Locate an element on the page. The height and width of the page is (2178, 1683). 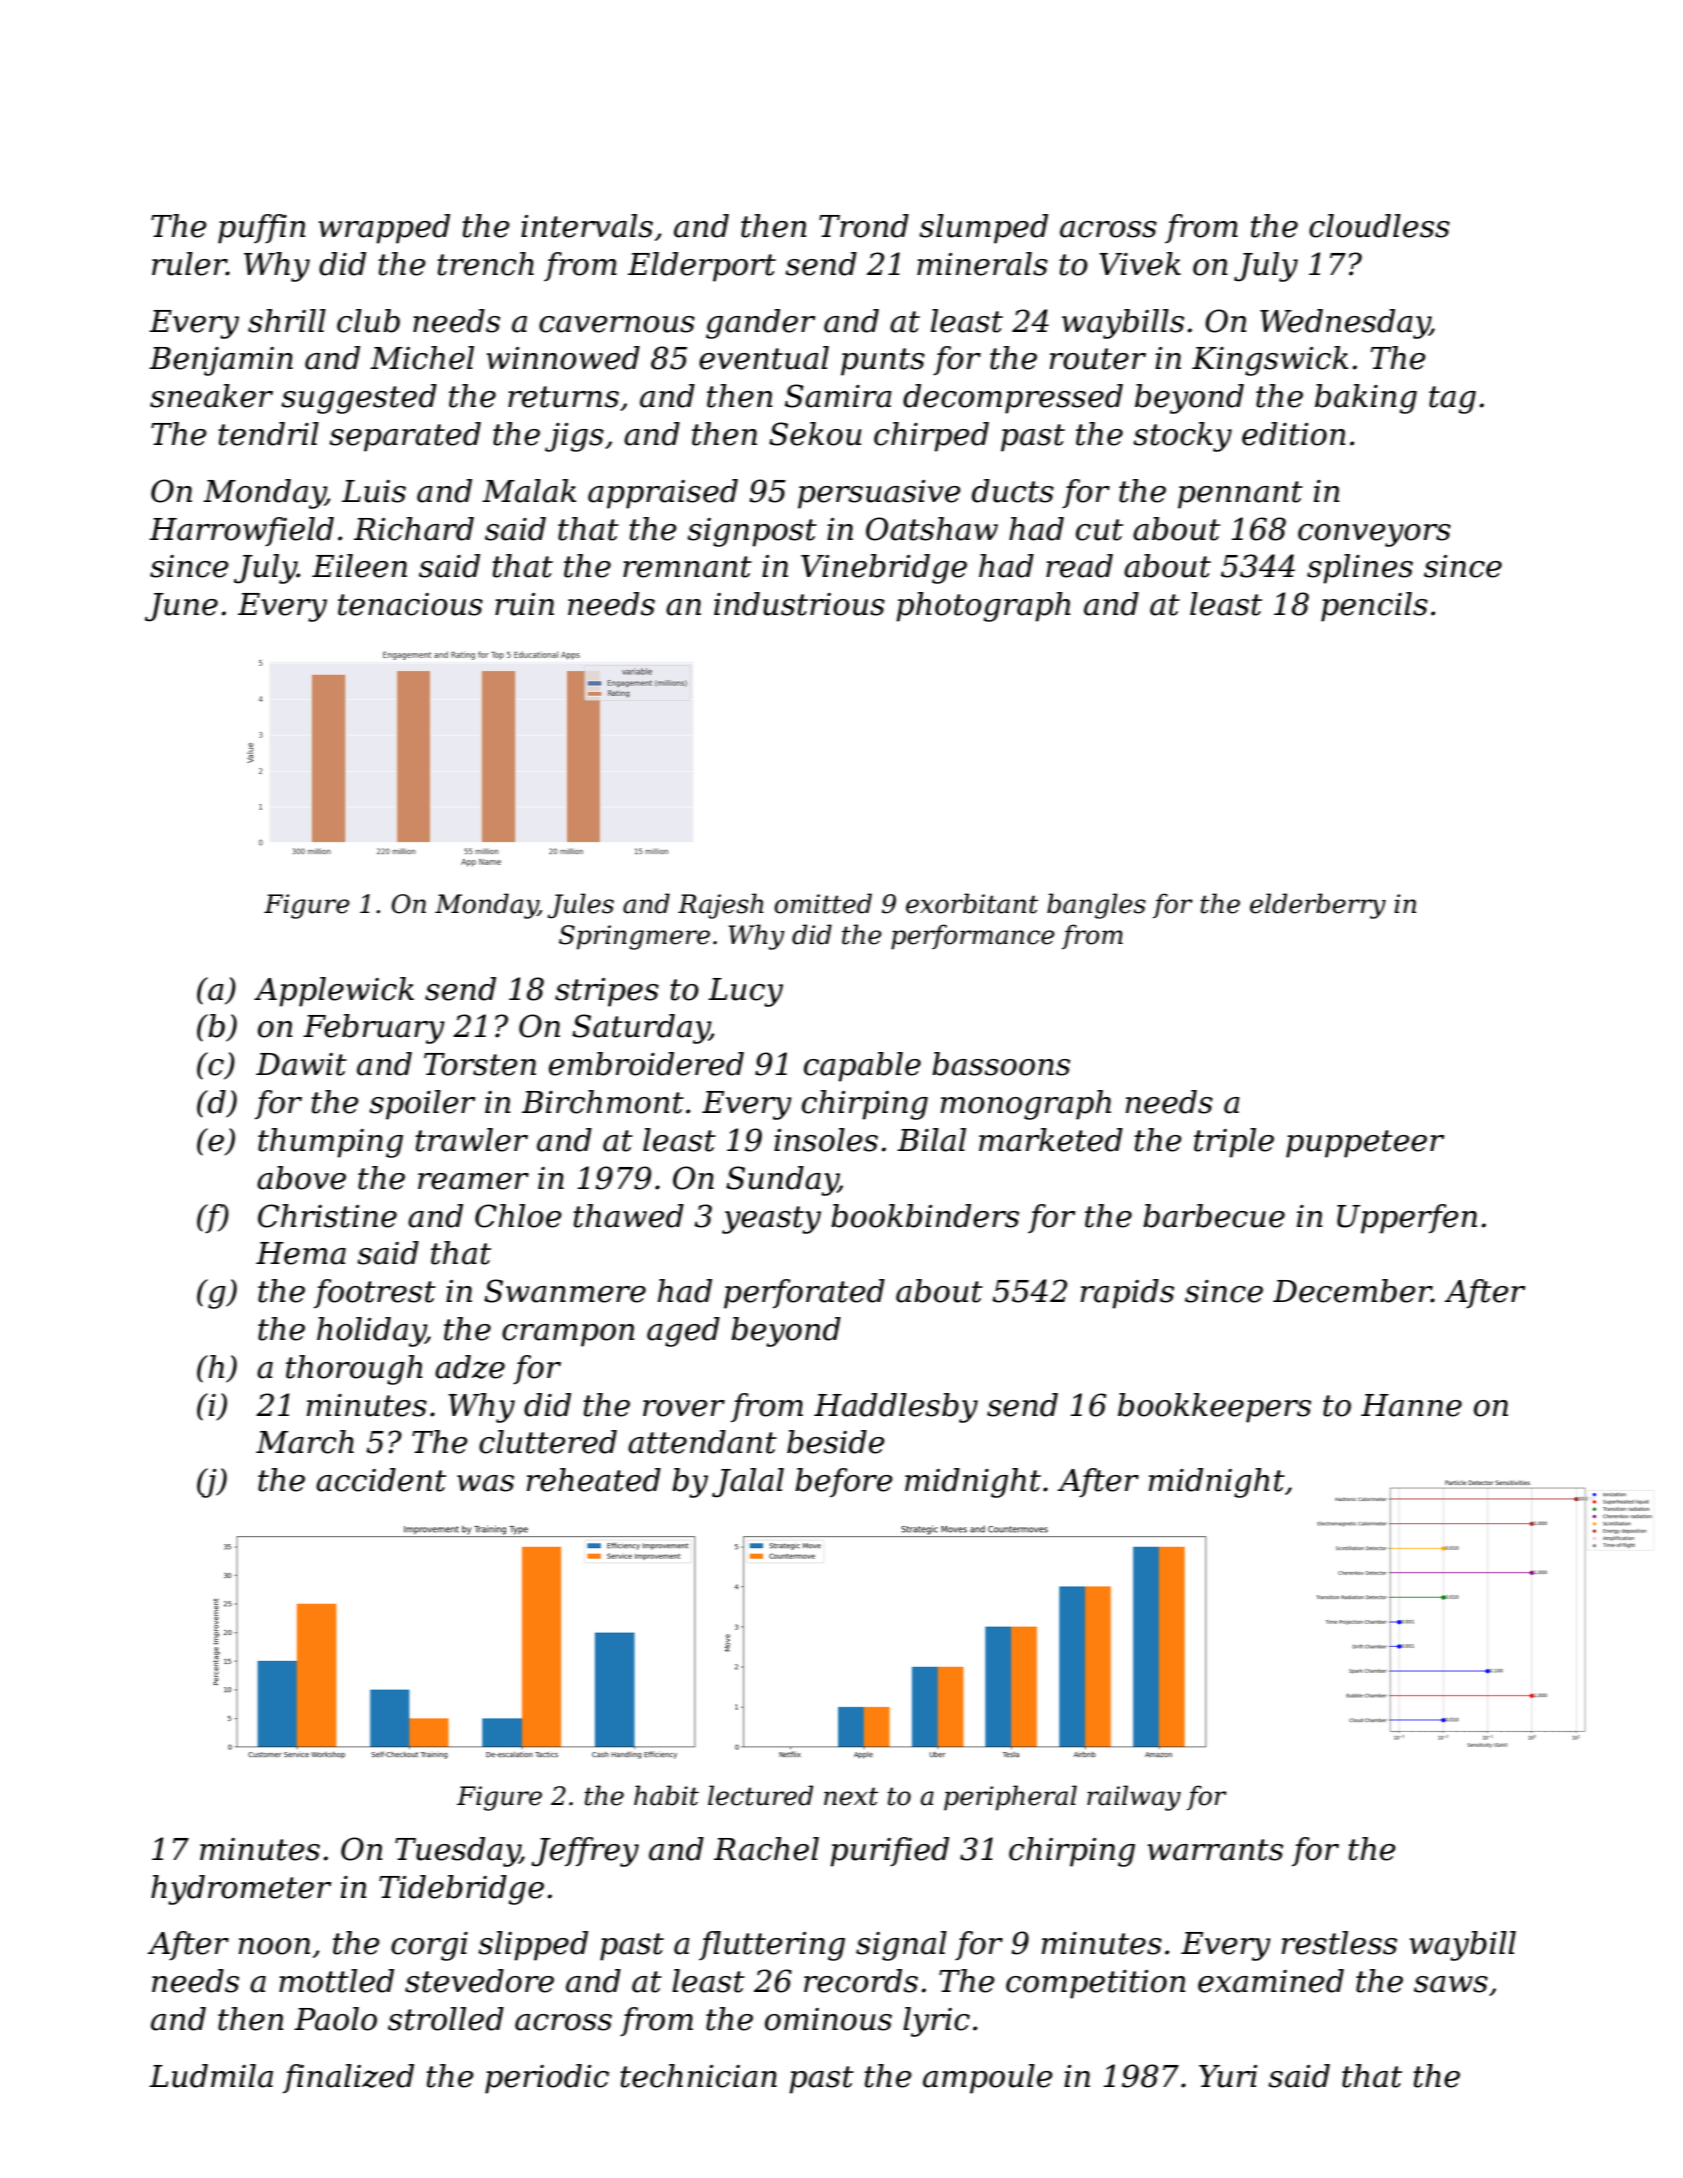
read is located at coordinates (1079, 566).
